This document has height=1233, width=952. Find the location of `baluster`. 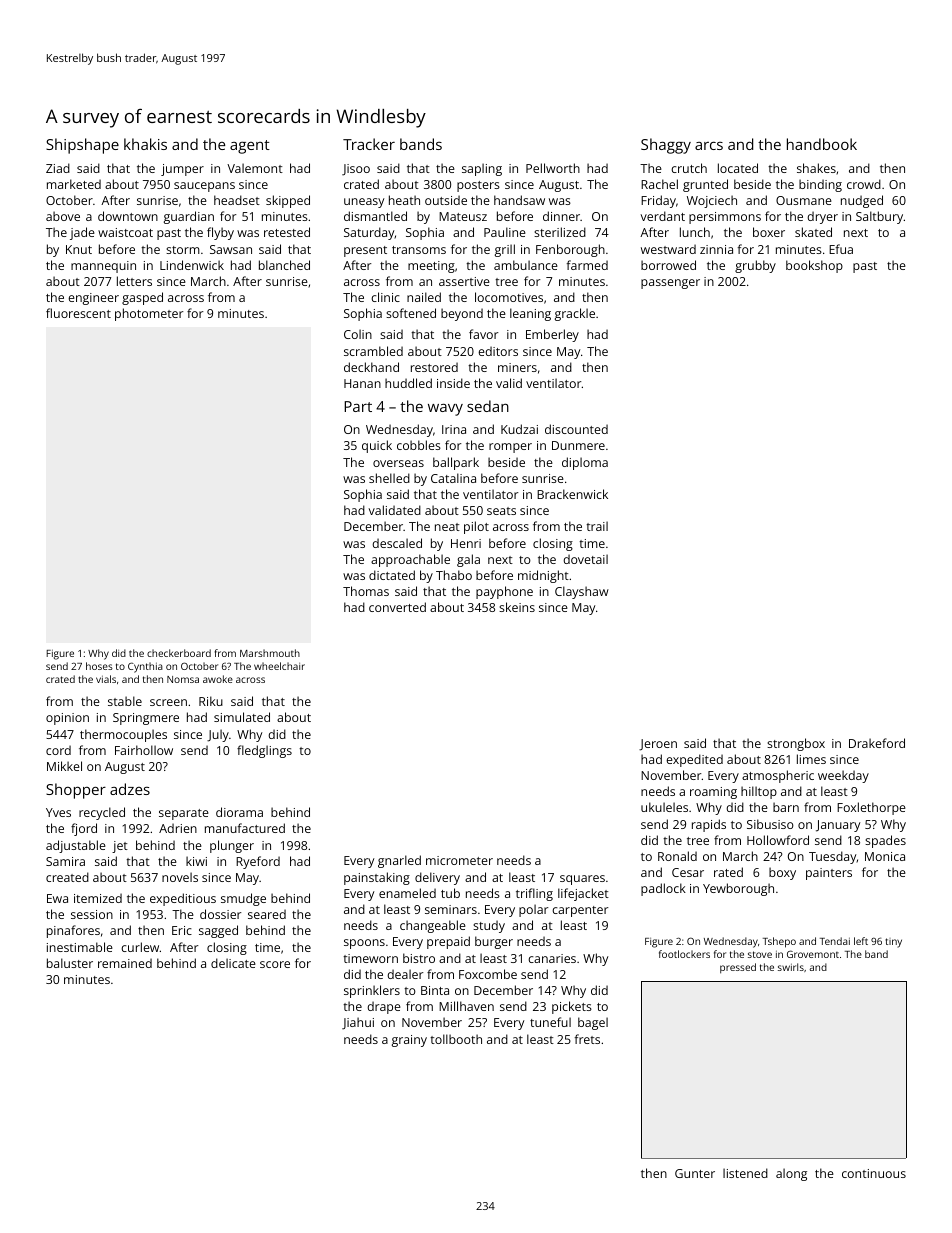

baluster is located at coordinates (70, 963).
